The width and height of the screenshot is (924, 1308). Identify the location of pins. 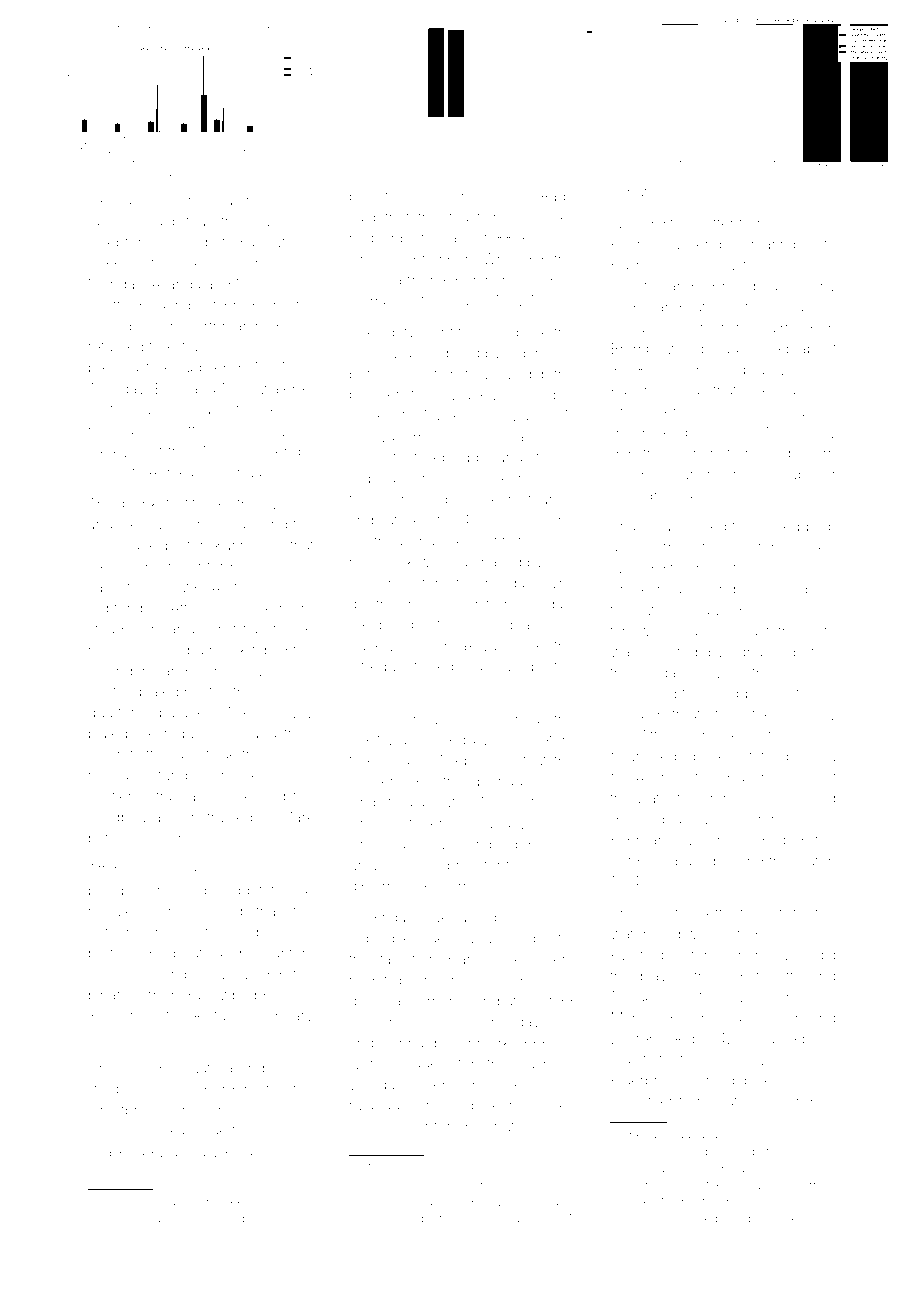
(363, 198).
